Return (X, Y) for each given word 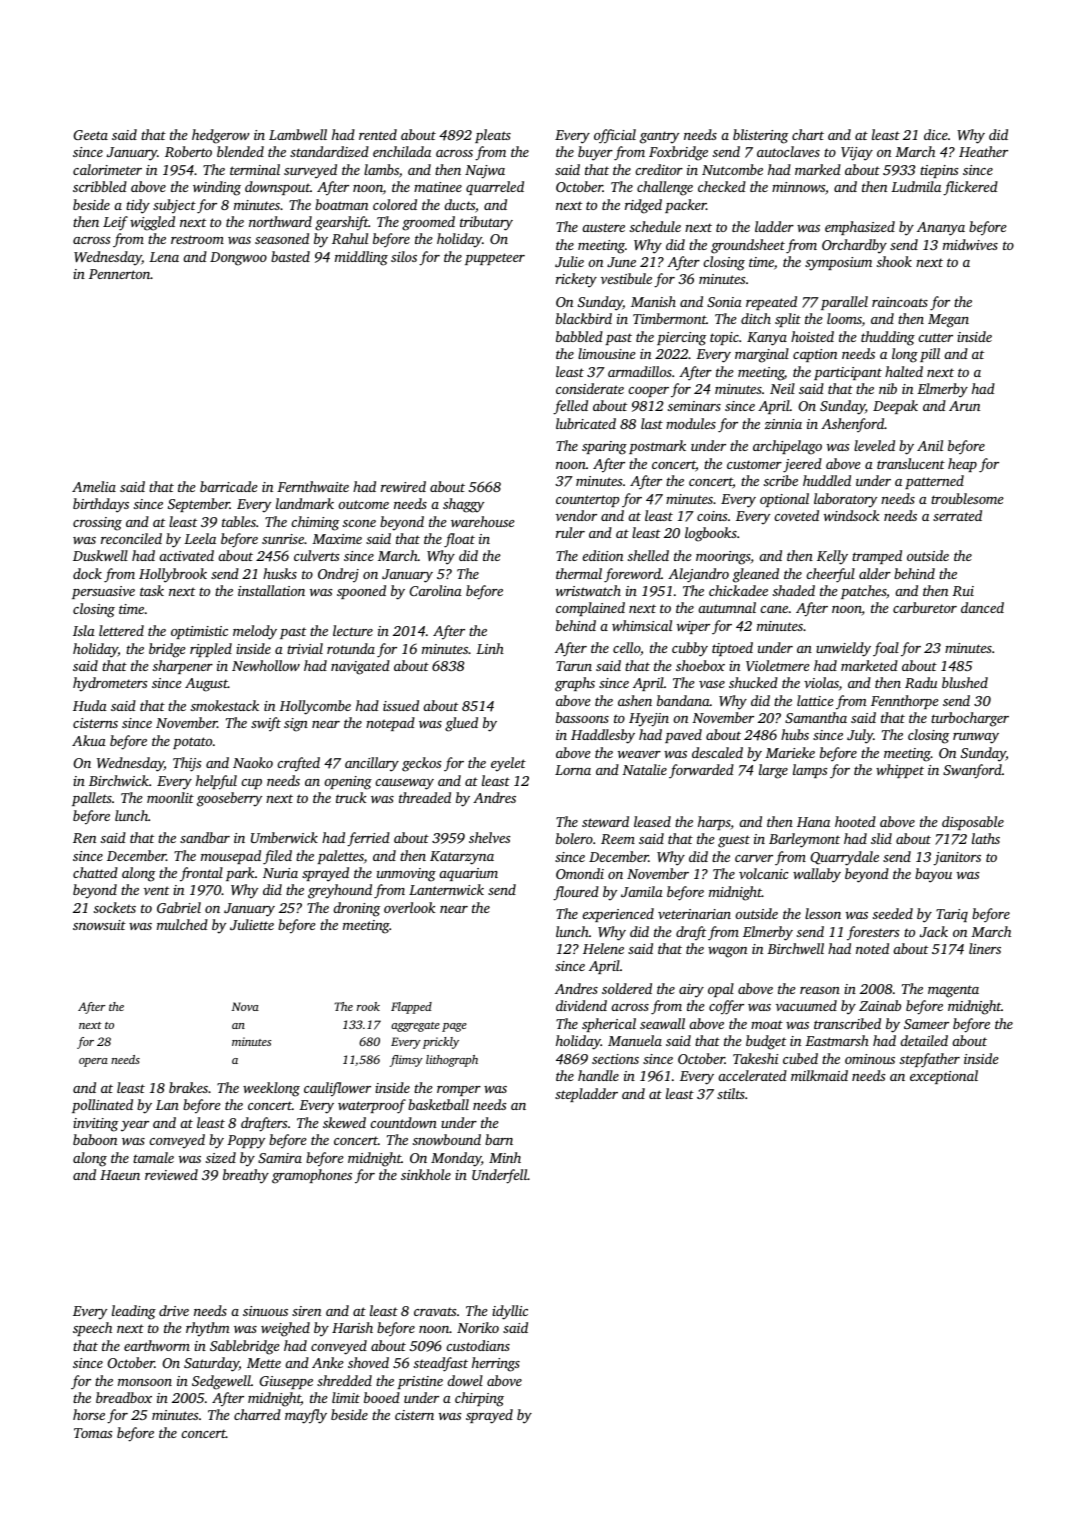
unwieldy (843, 649)
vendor (576, 515)
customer (754, 464)
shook (894, 261)
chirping (479, 1399)
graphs (575, 684)
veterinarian (694, 914)
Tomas (93, 1433)
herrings (496, 1364)
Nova (245, 1006)
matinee (438, 187)
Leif (115, 223)
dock (87, 573)
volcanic (763, 873)
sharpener (183, 667)
